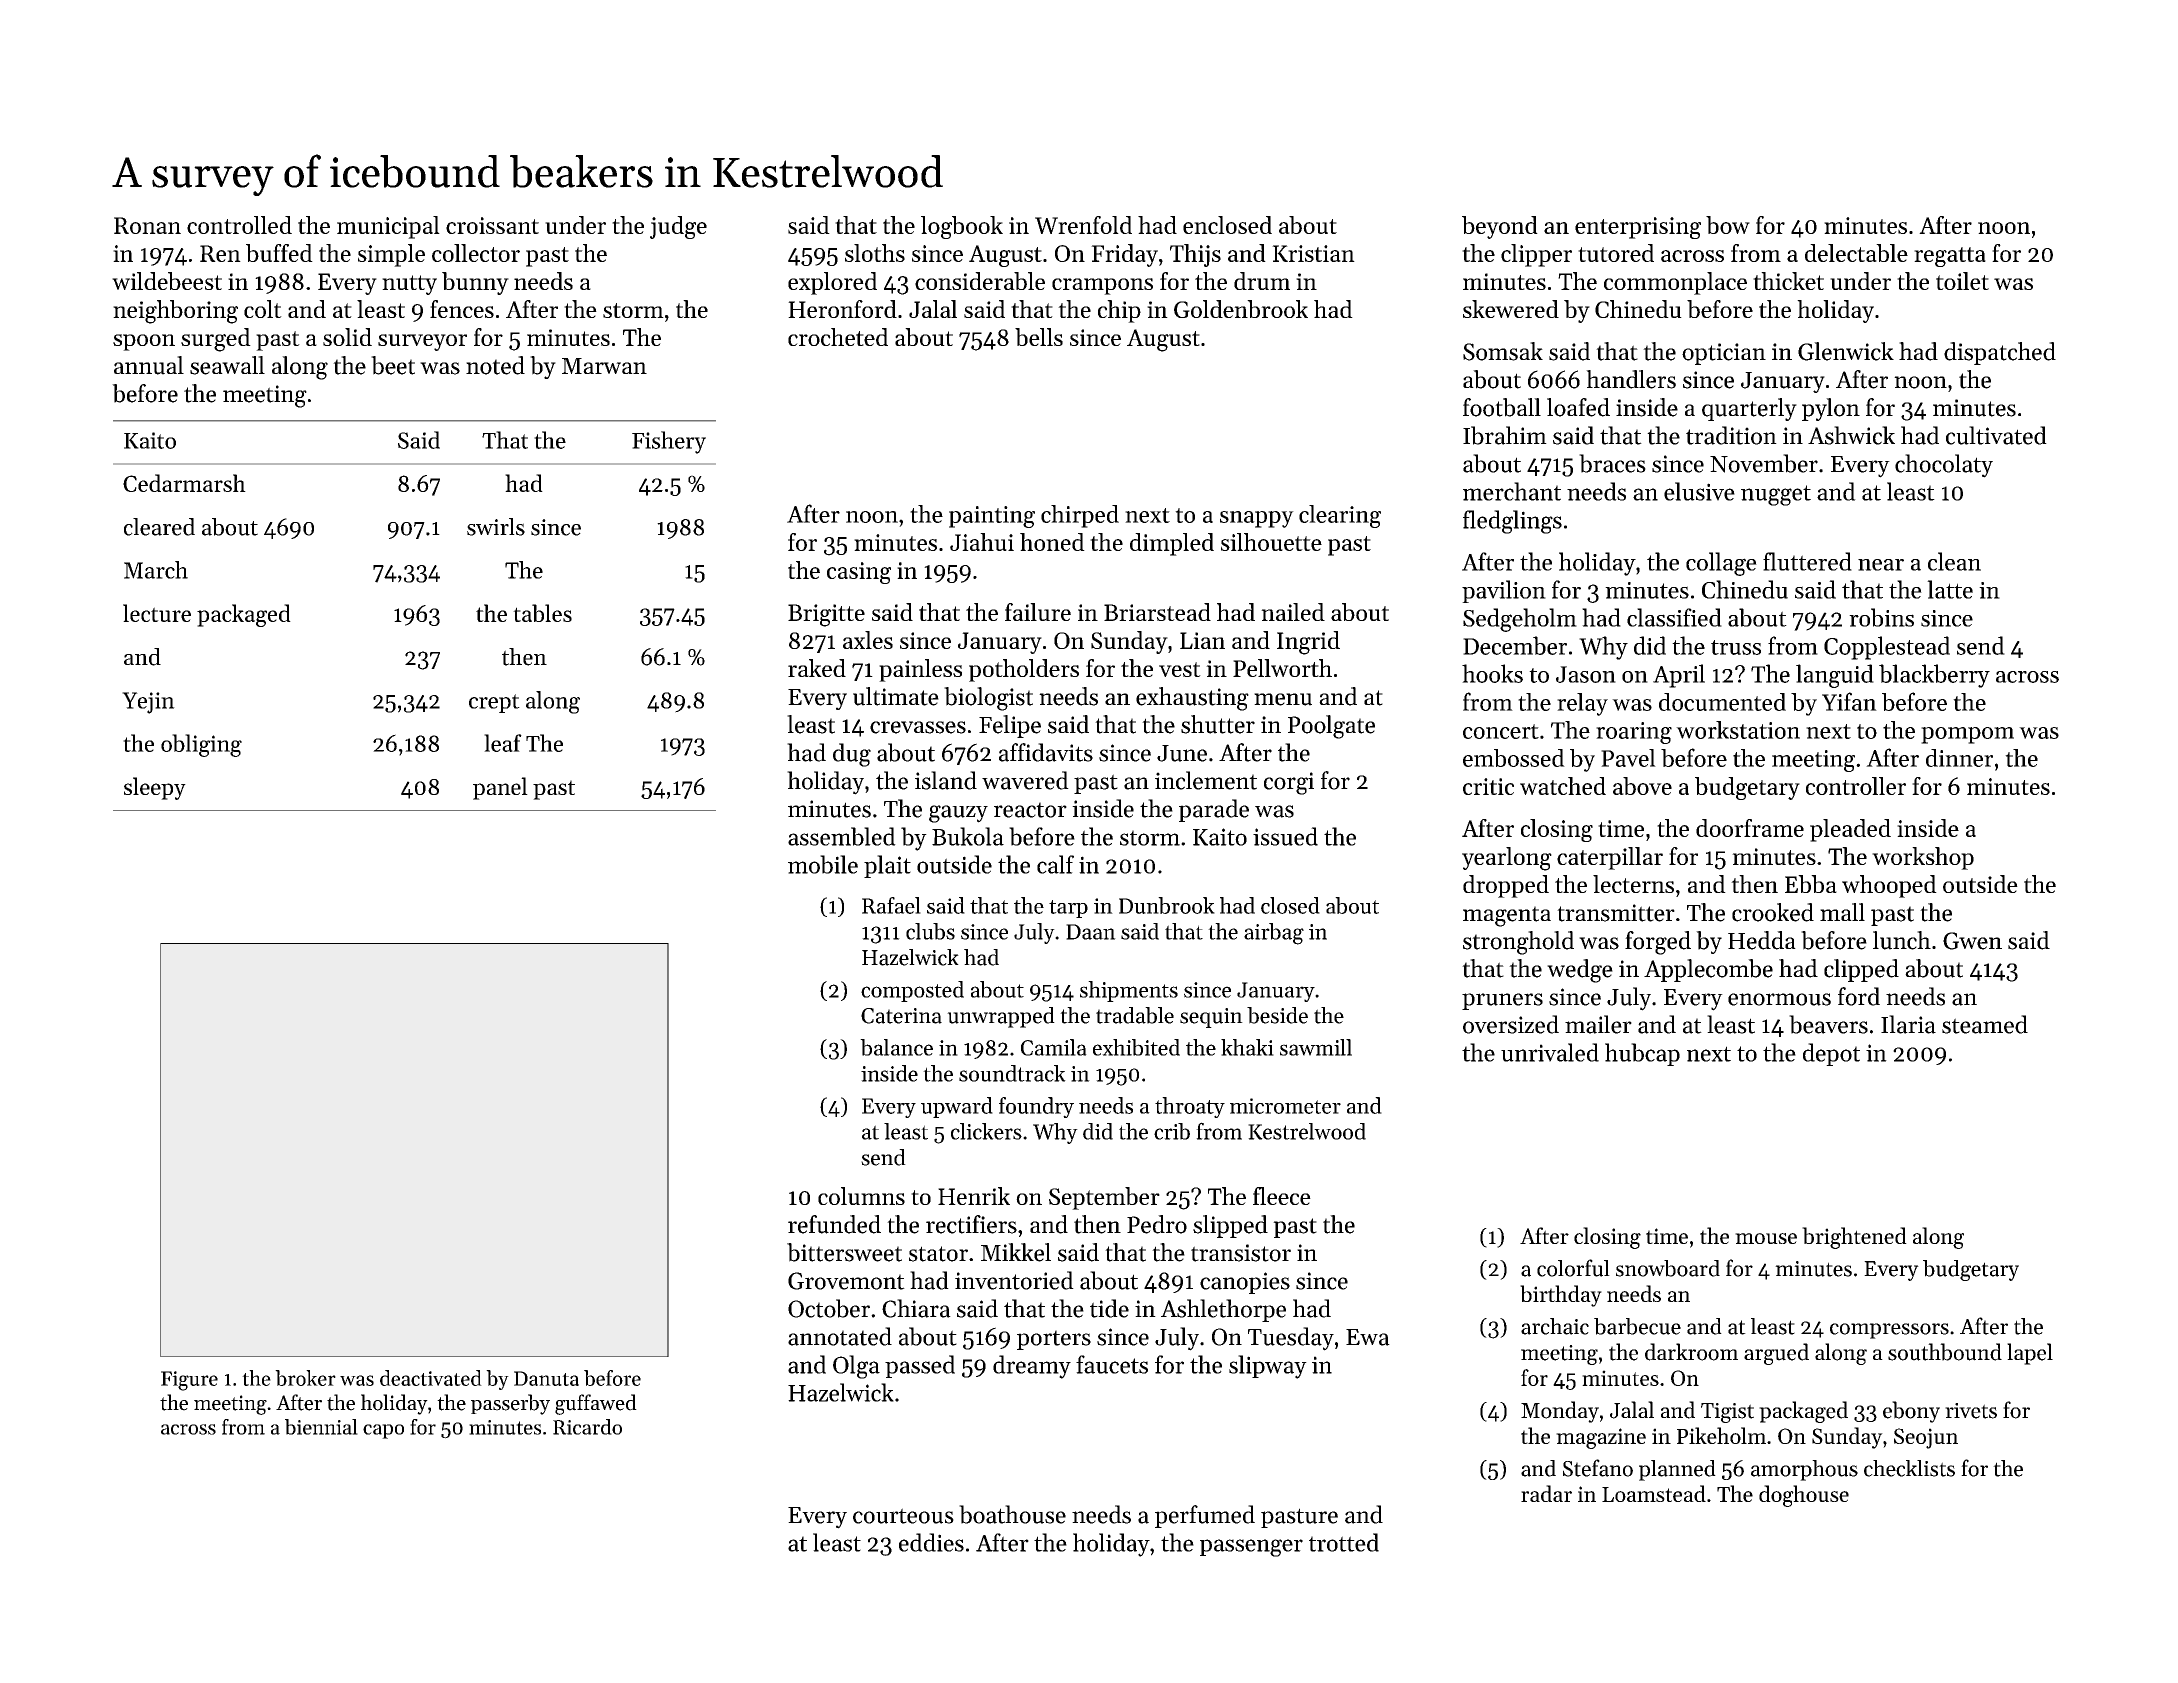 Image resolution: width=2178 pixels, height=1683 pixels. Describe the element at coordinates (321, 1427) in the page. I see `biennial` at that location.
